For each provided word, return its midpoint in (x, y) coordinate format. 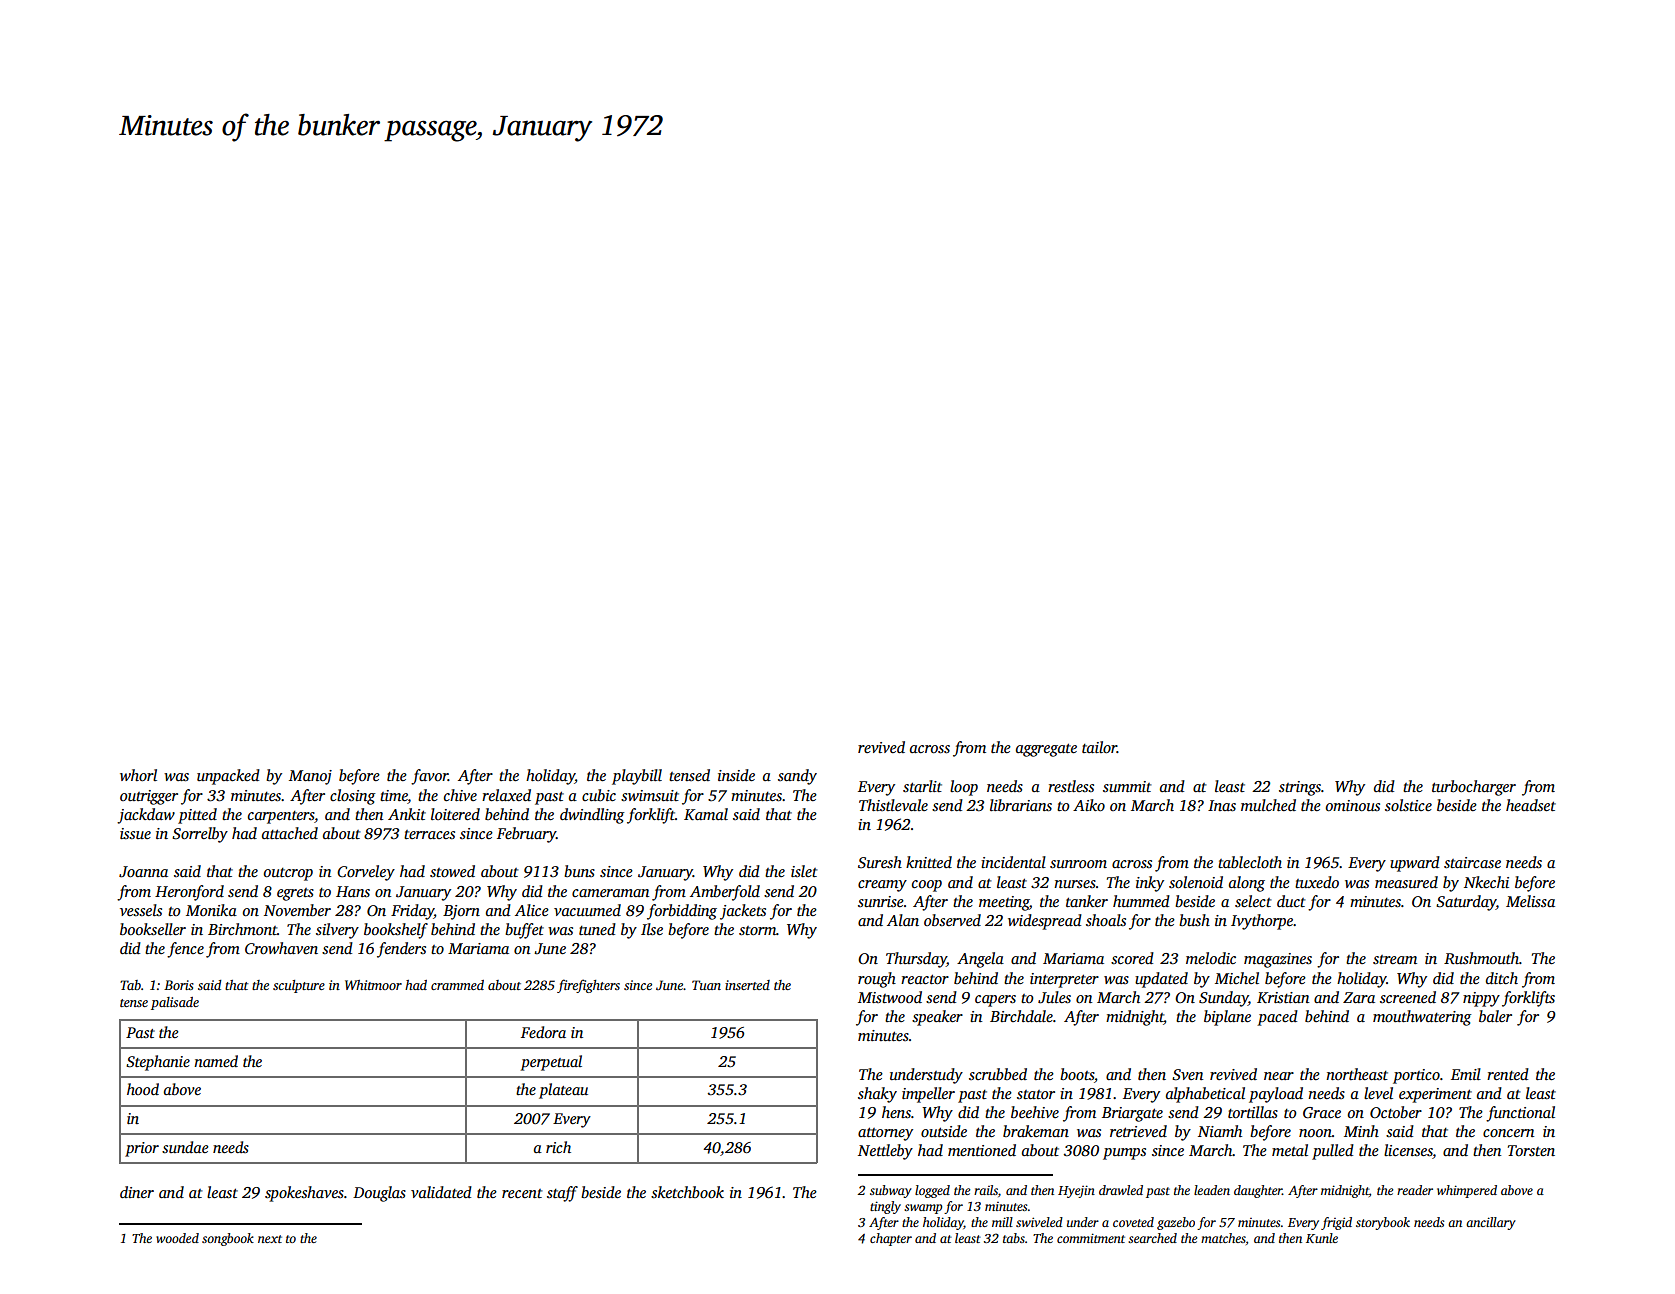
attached (290, 833)
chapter (891, 1239)
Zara (1359, 997)
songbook (228, 1239)
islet (804, 871)
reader (1415, 1190)
